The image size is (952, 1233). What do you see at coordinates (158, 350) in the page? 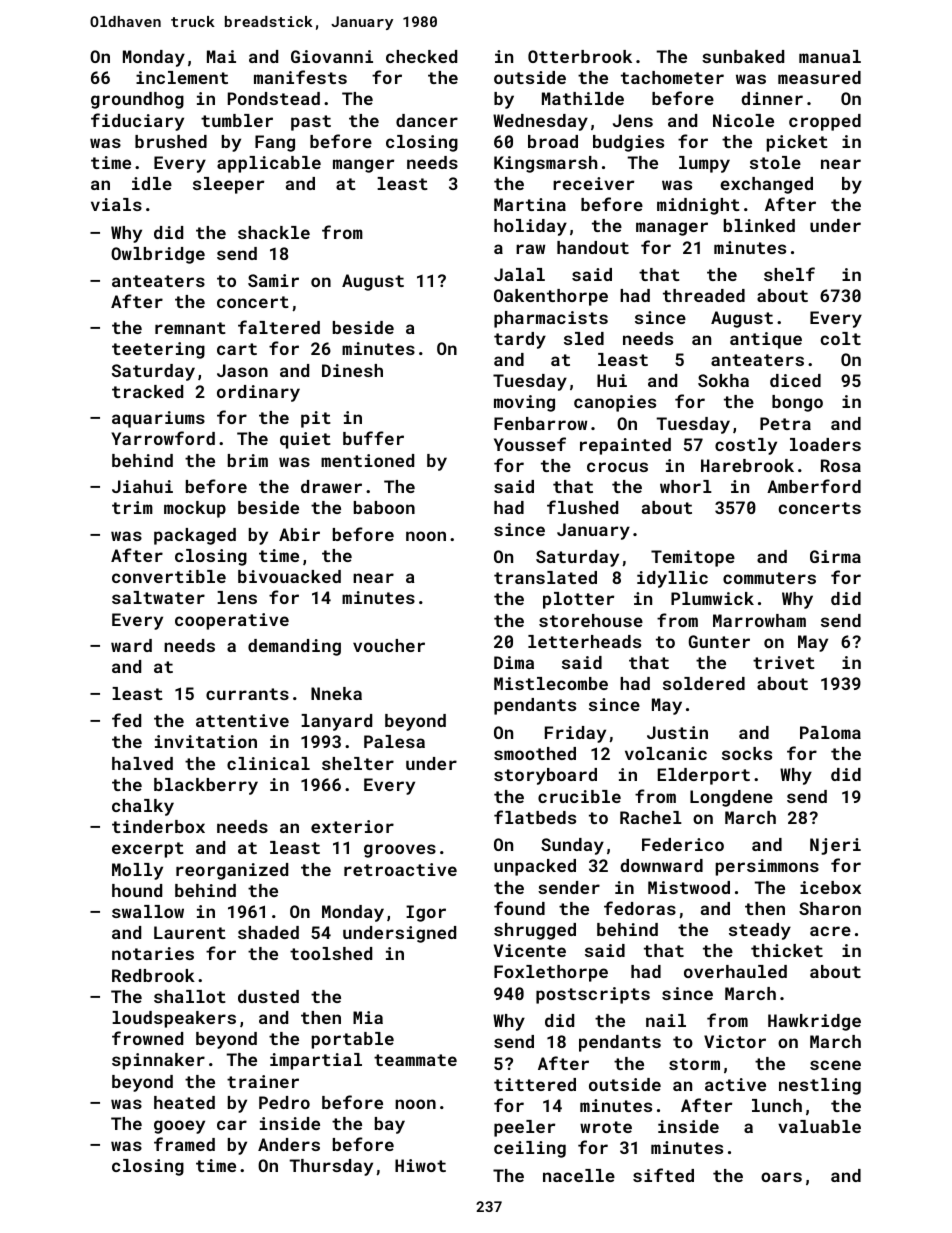
I see `teetering` at bounding box center [158, 350].
